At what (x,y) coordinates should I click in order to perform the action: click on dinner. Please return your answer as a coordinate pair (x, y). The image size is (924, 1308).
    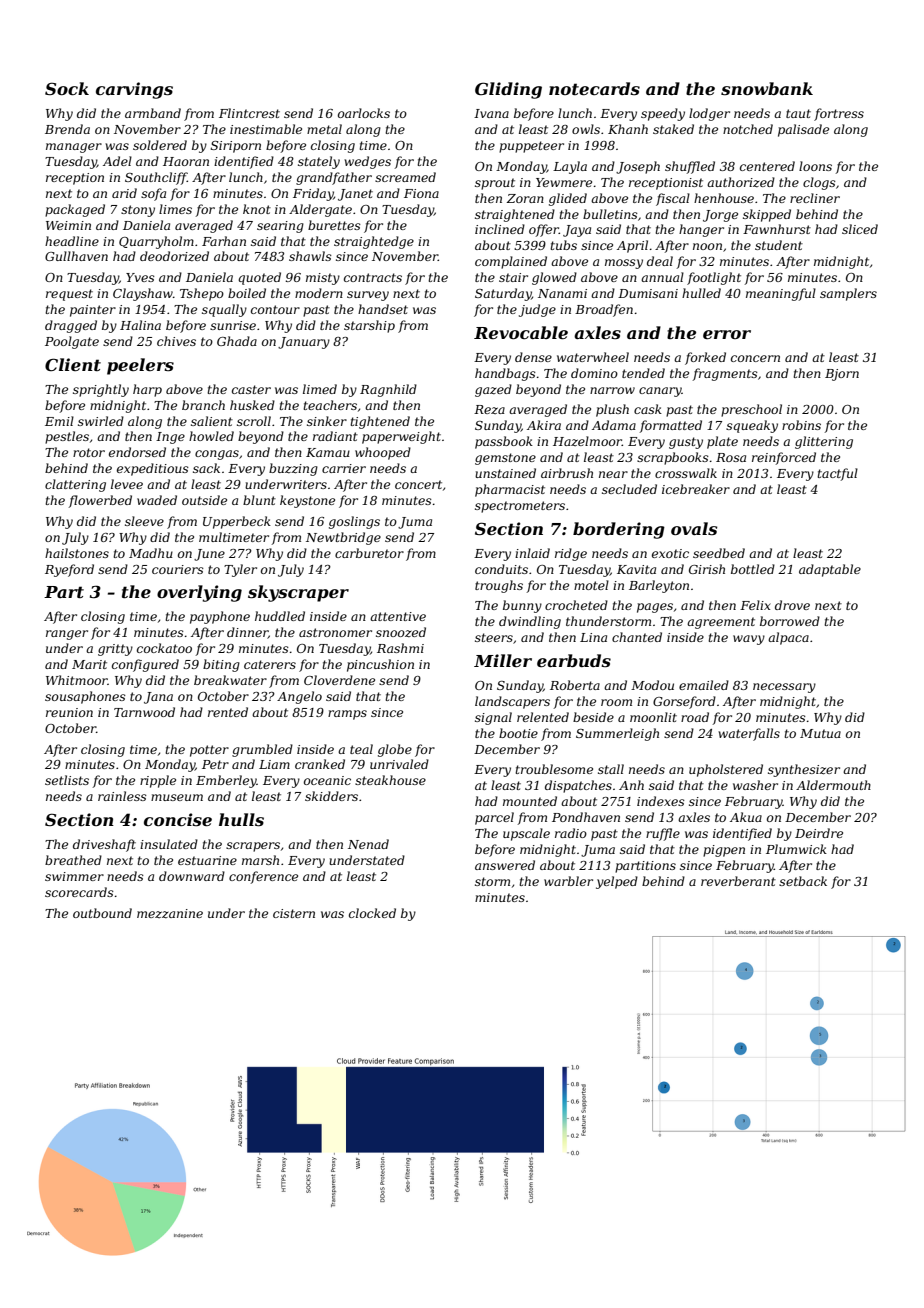
    Looking at the image, I should click on (247, 633).
